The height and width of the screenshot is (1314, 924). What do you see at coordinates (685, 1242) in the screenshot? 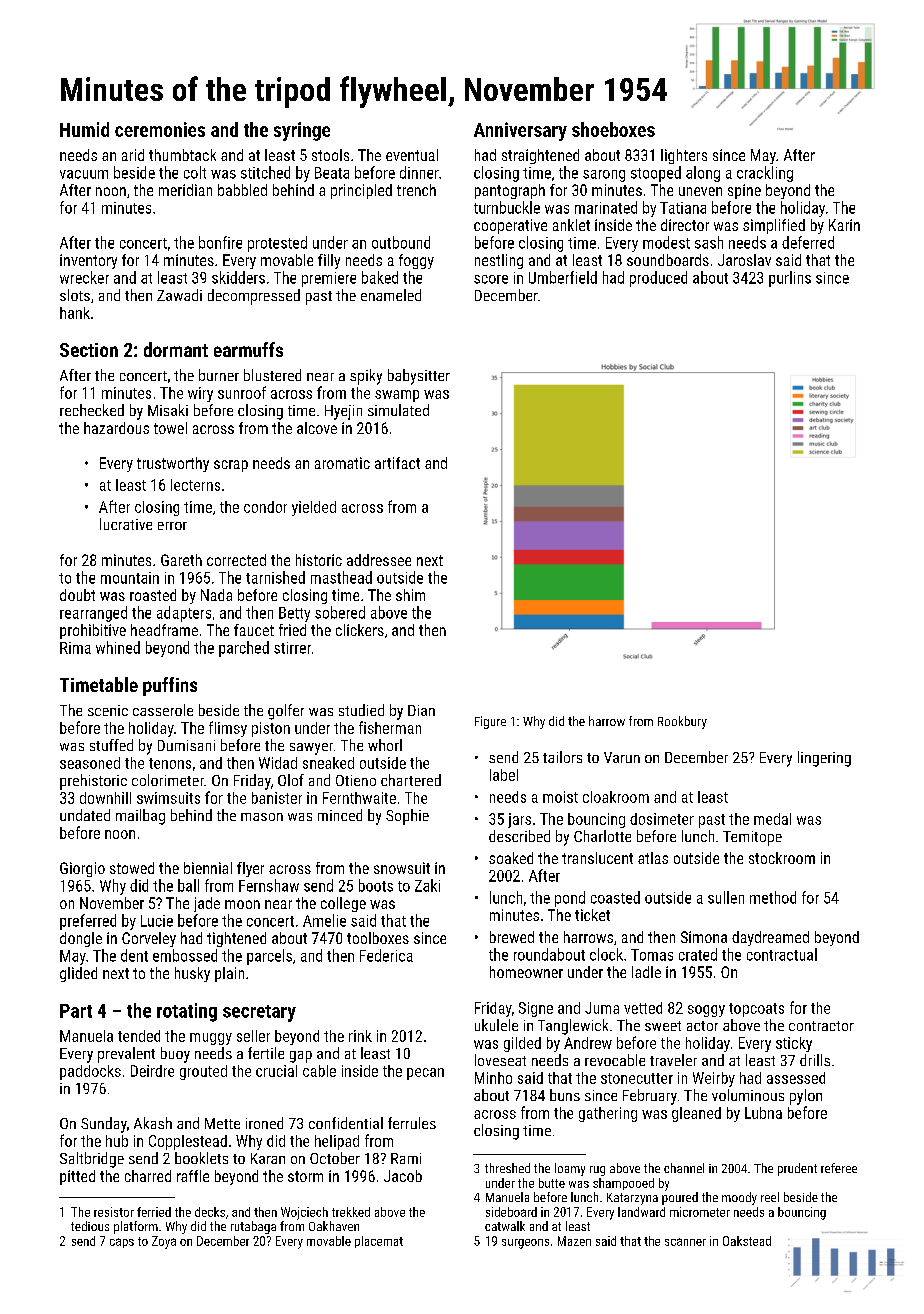
I see `scanner` at bounding box center [685, 1242].
